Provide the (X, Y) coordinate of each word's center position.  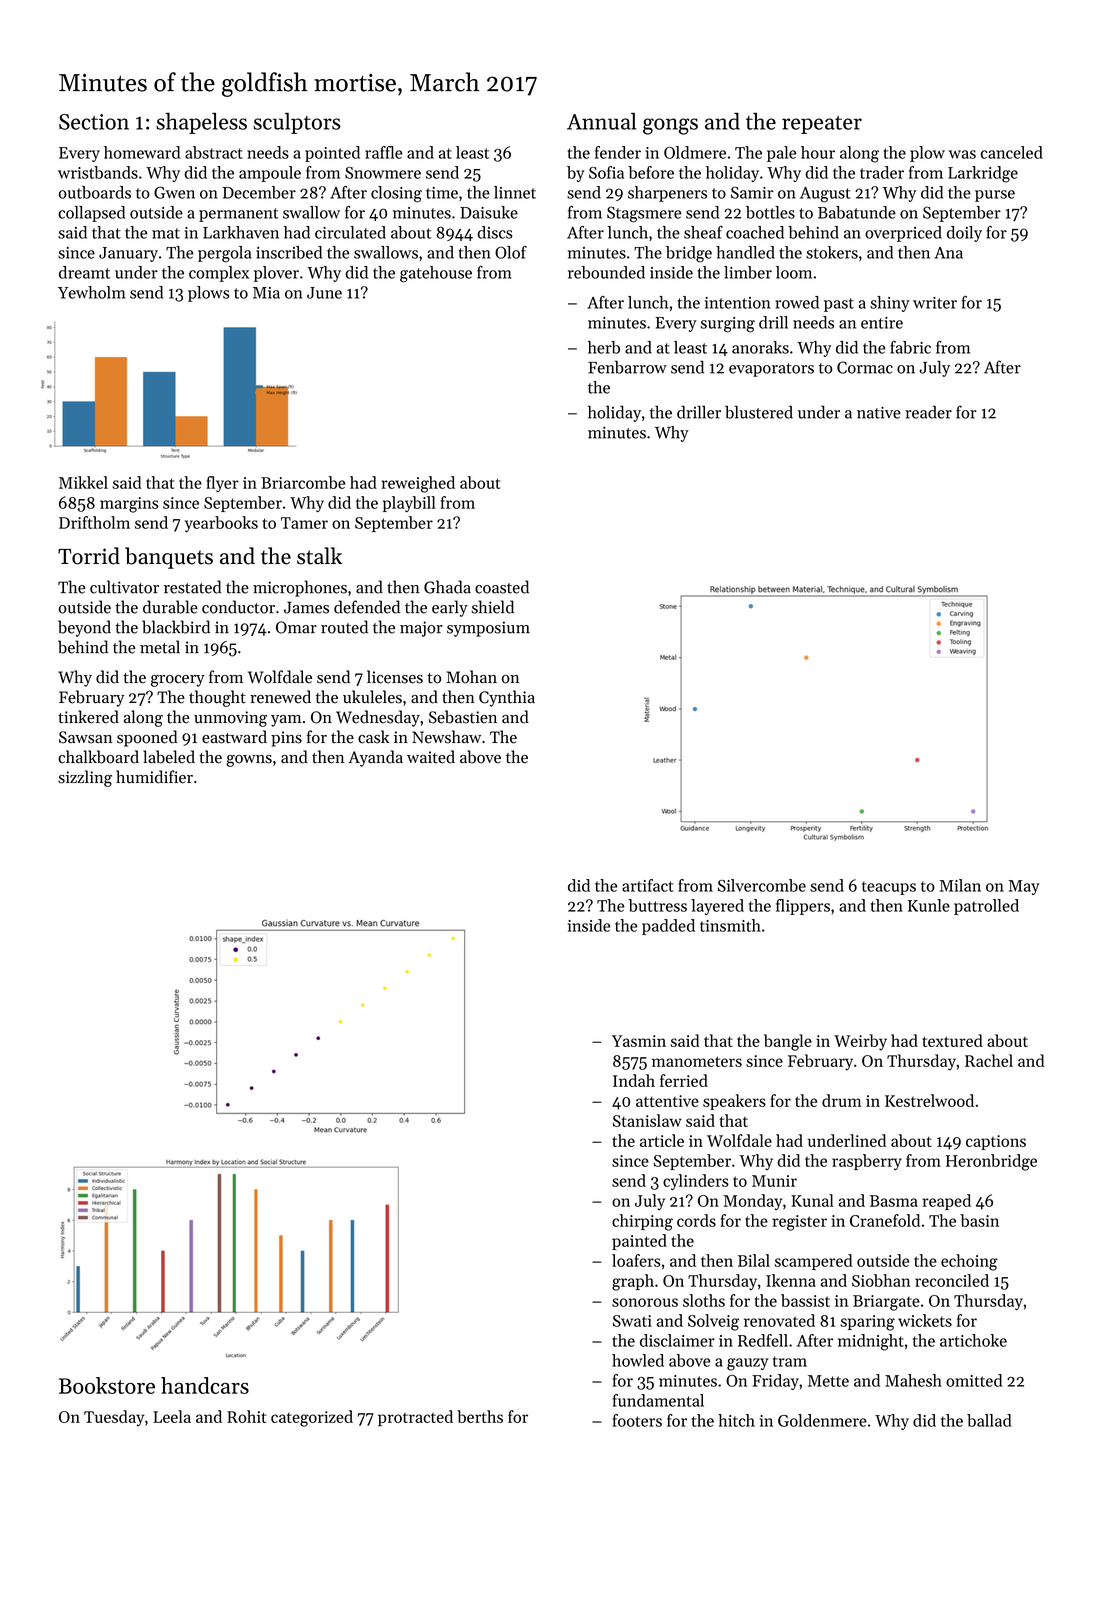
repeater (822, 125)
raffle (383, 152)
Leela (172, 1416)
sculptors (297, 123)
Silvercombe (762, 885)
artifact (648, 885)
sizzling (85, 778)
